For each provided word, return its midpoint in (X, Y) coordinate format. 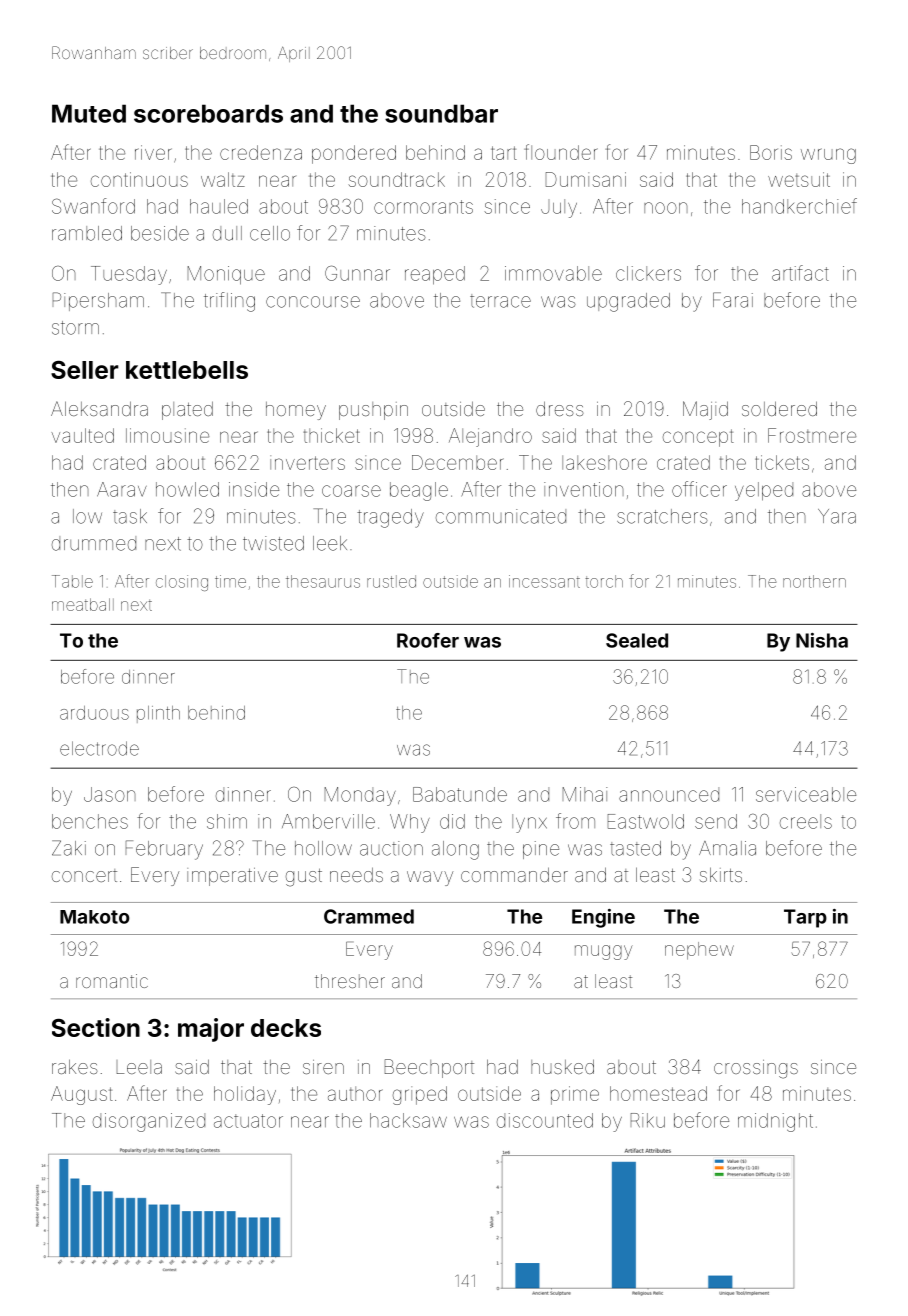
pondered (354, 154)
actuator (248, 1121)
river (153, 152)
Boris (771, 152)
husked (562, 1066)
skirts (721, 874)
